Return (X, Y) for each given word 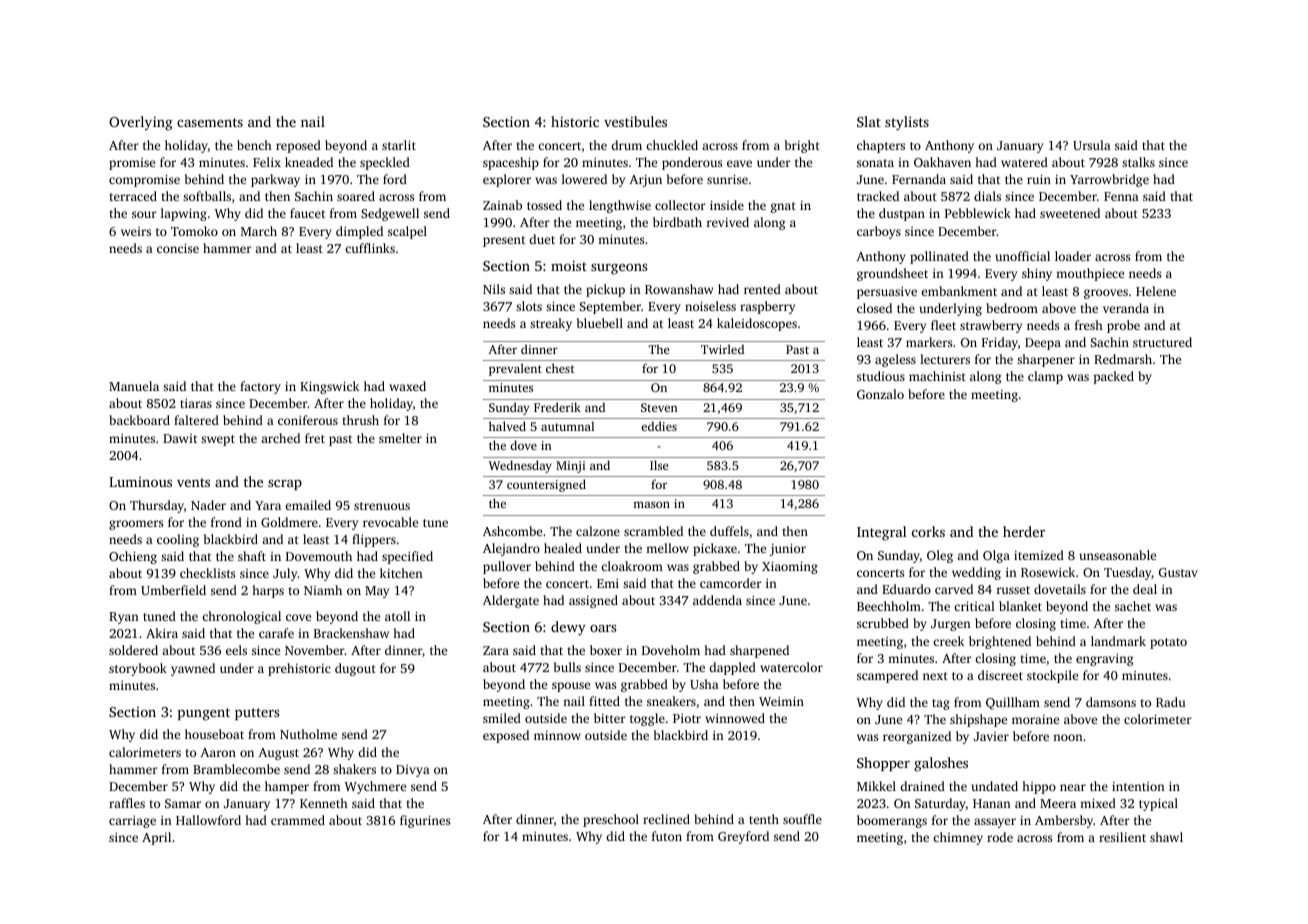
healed (563, 548)
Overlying (141, 123)
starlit (399, 145)
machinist (937, 376)
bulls (567, 667)
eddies (659, 426)
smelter (400, 438)
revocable (390, 522)
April (156, 838)
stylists (907, 123)
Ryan (123, 618)
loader (1073, 256)
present (504, 241)
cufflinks (370, 248)
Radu (1170, 702)
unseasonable (1117, 555)
